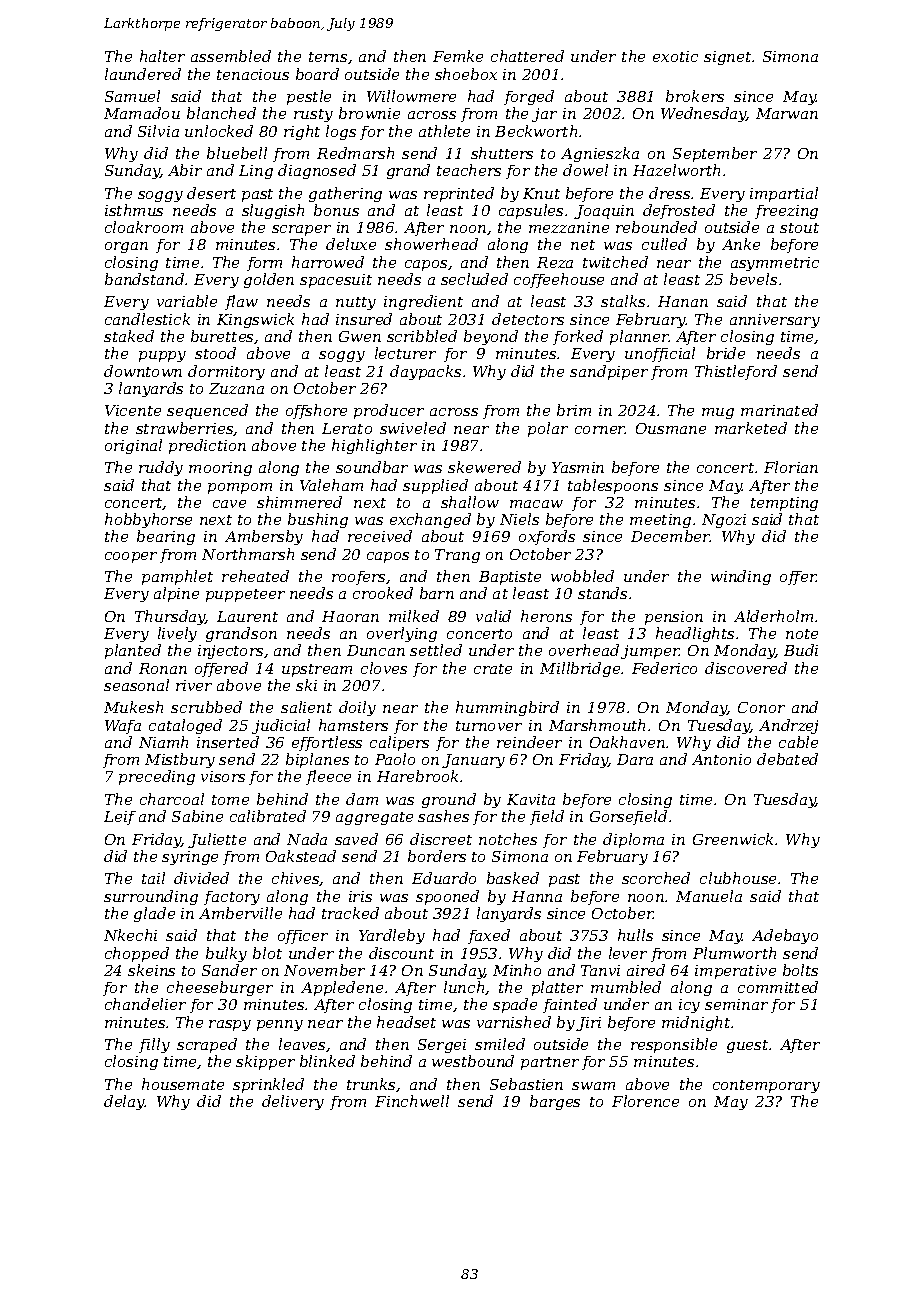 The height and width of the screenshot is (1308, 924). I want to click on penny, so click(280, 1025).
